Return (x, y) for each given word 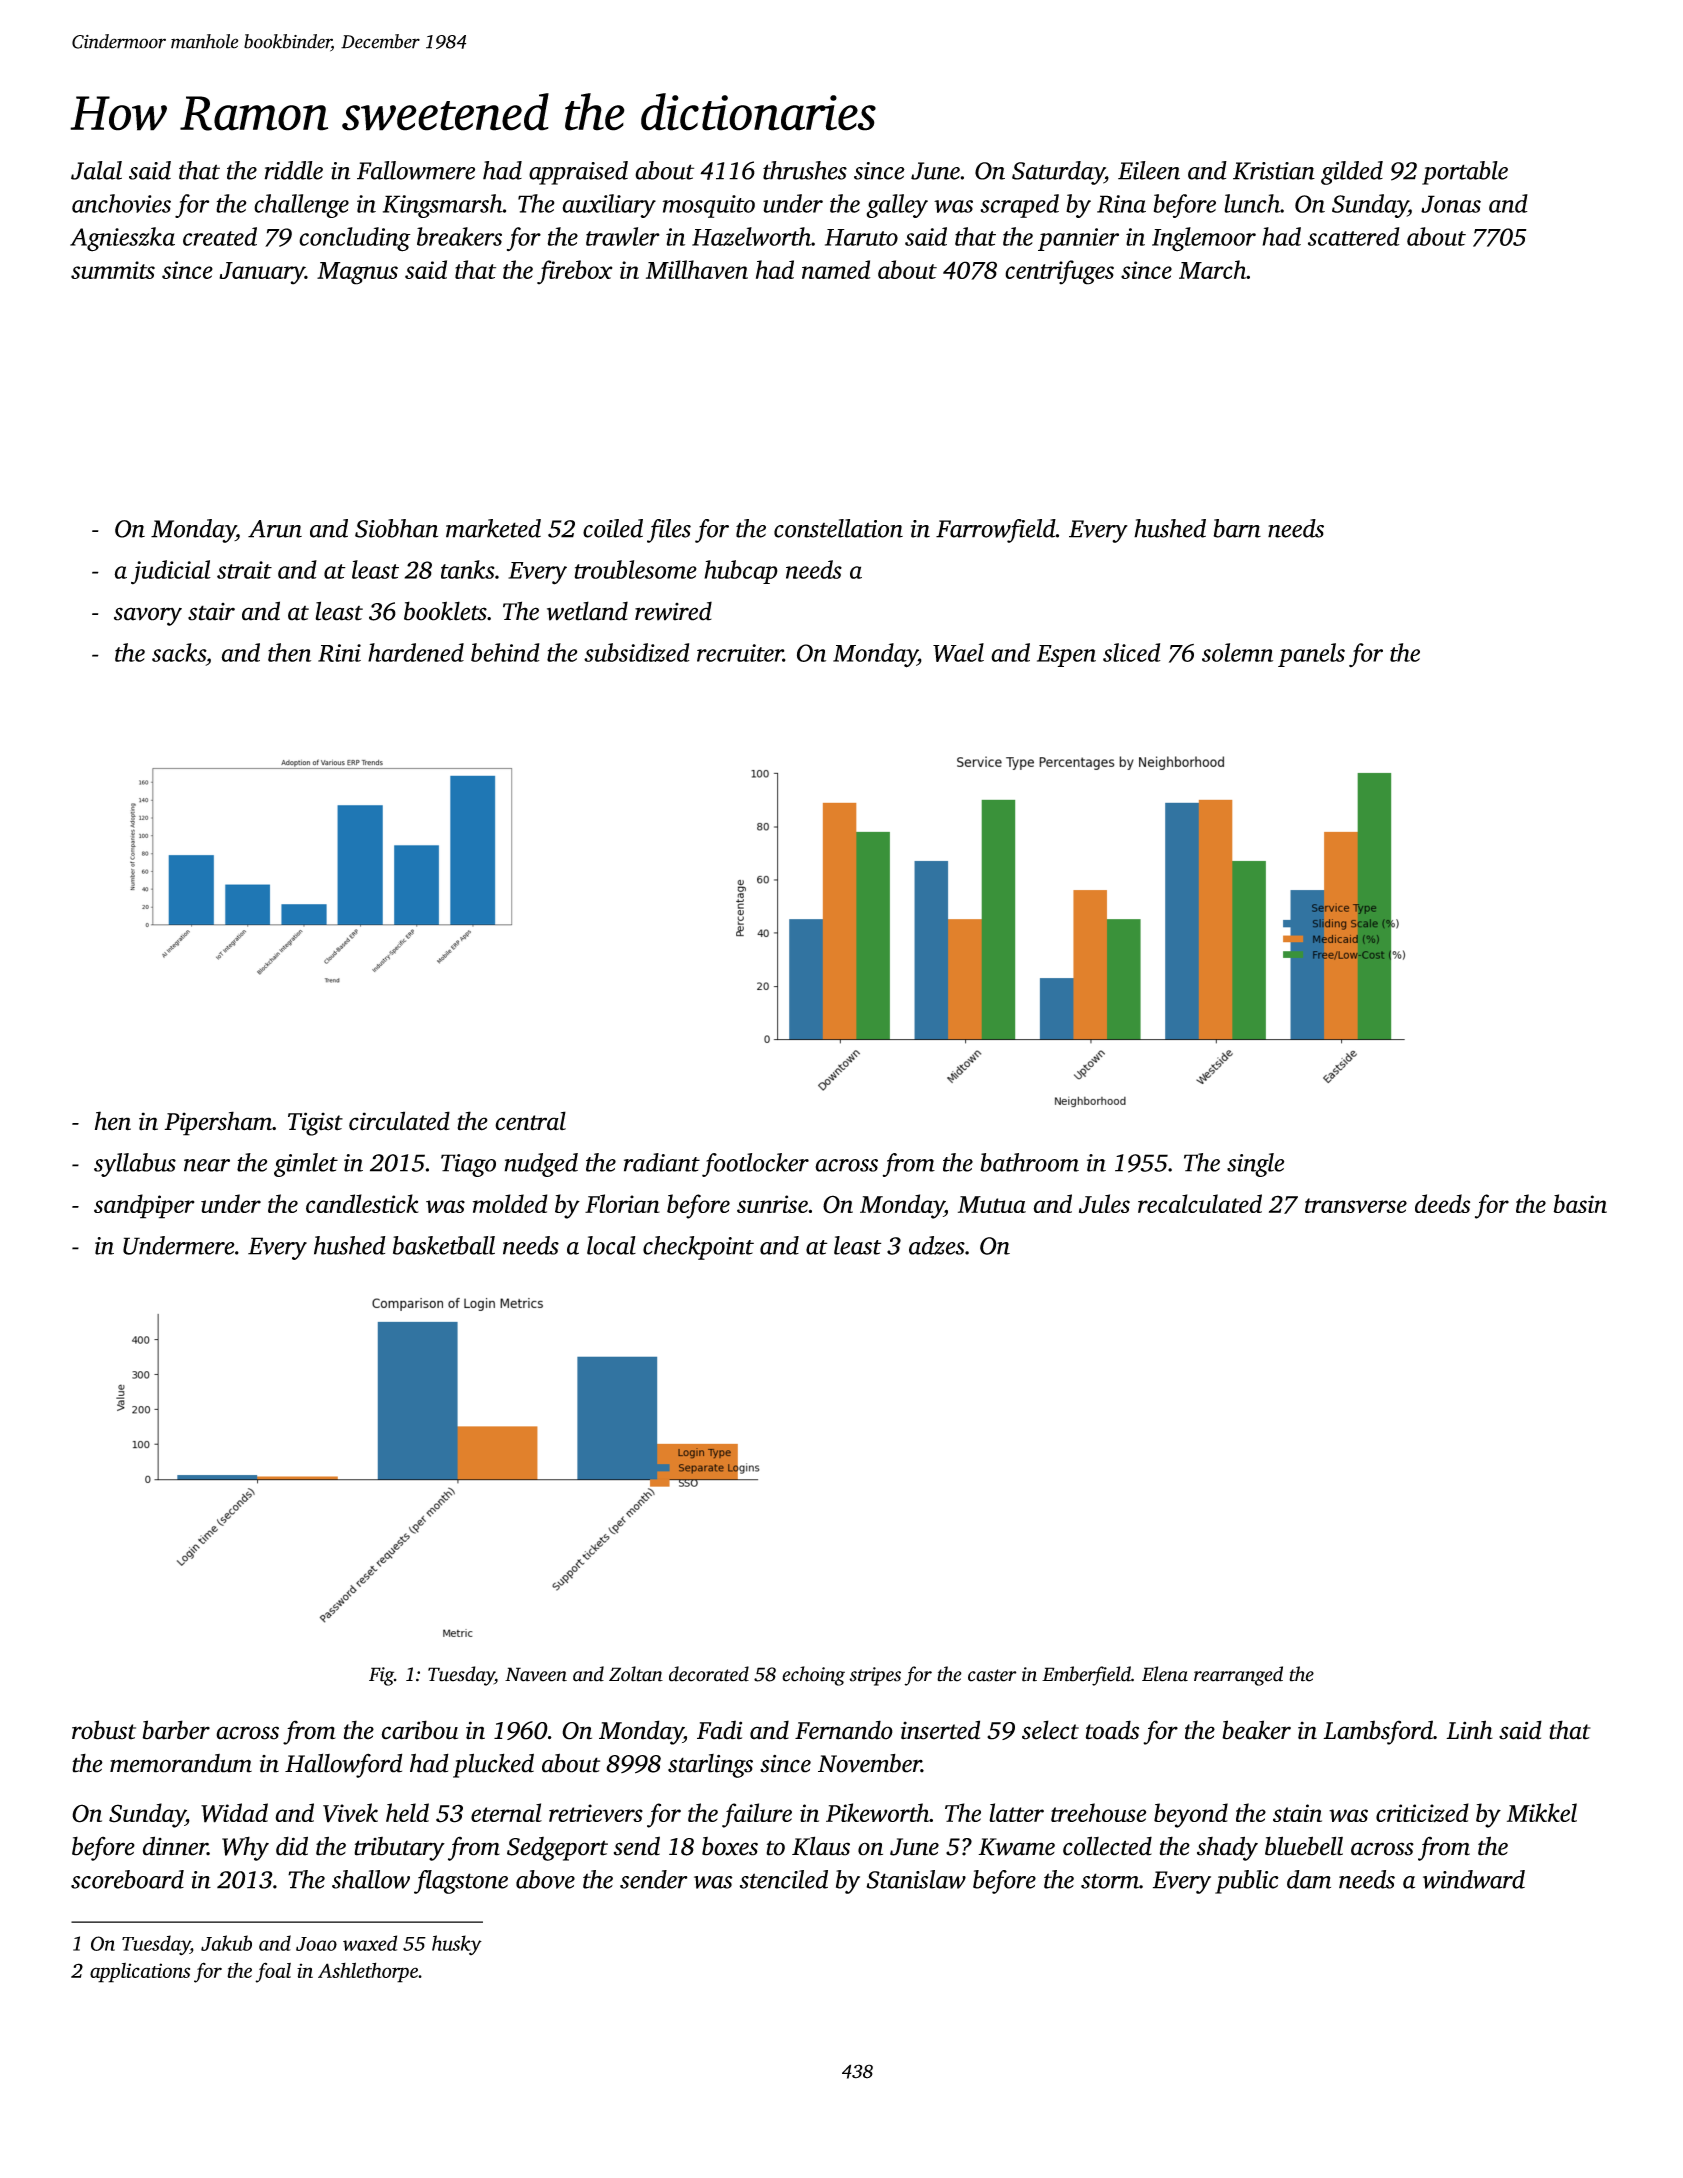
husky (457, 1945)
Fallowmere (416, 170)
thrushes (805, 170)
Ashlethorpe (368, 1972)
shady (1227, 1848)
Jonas (1451, 204)
